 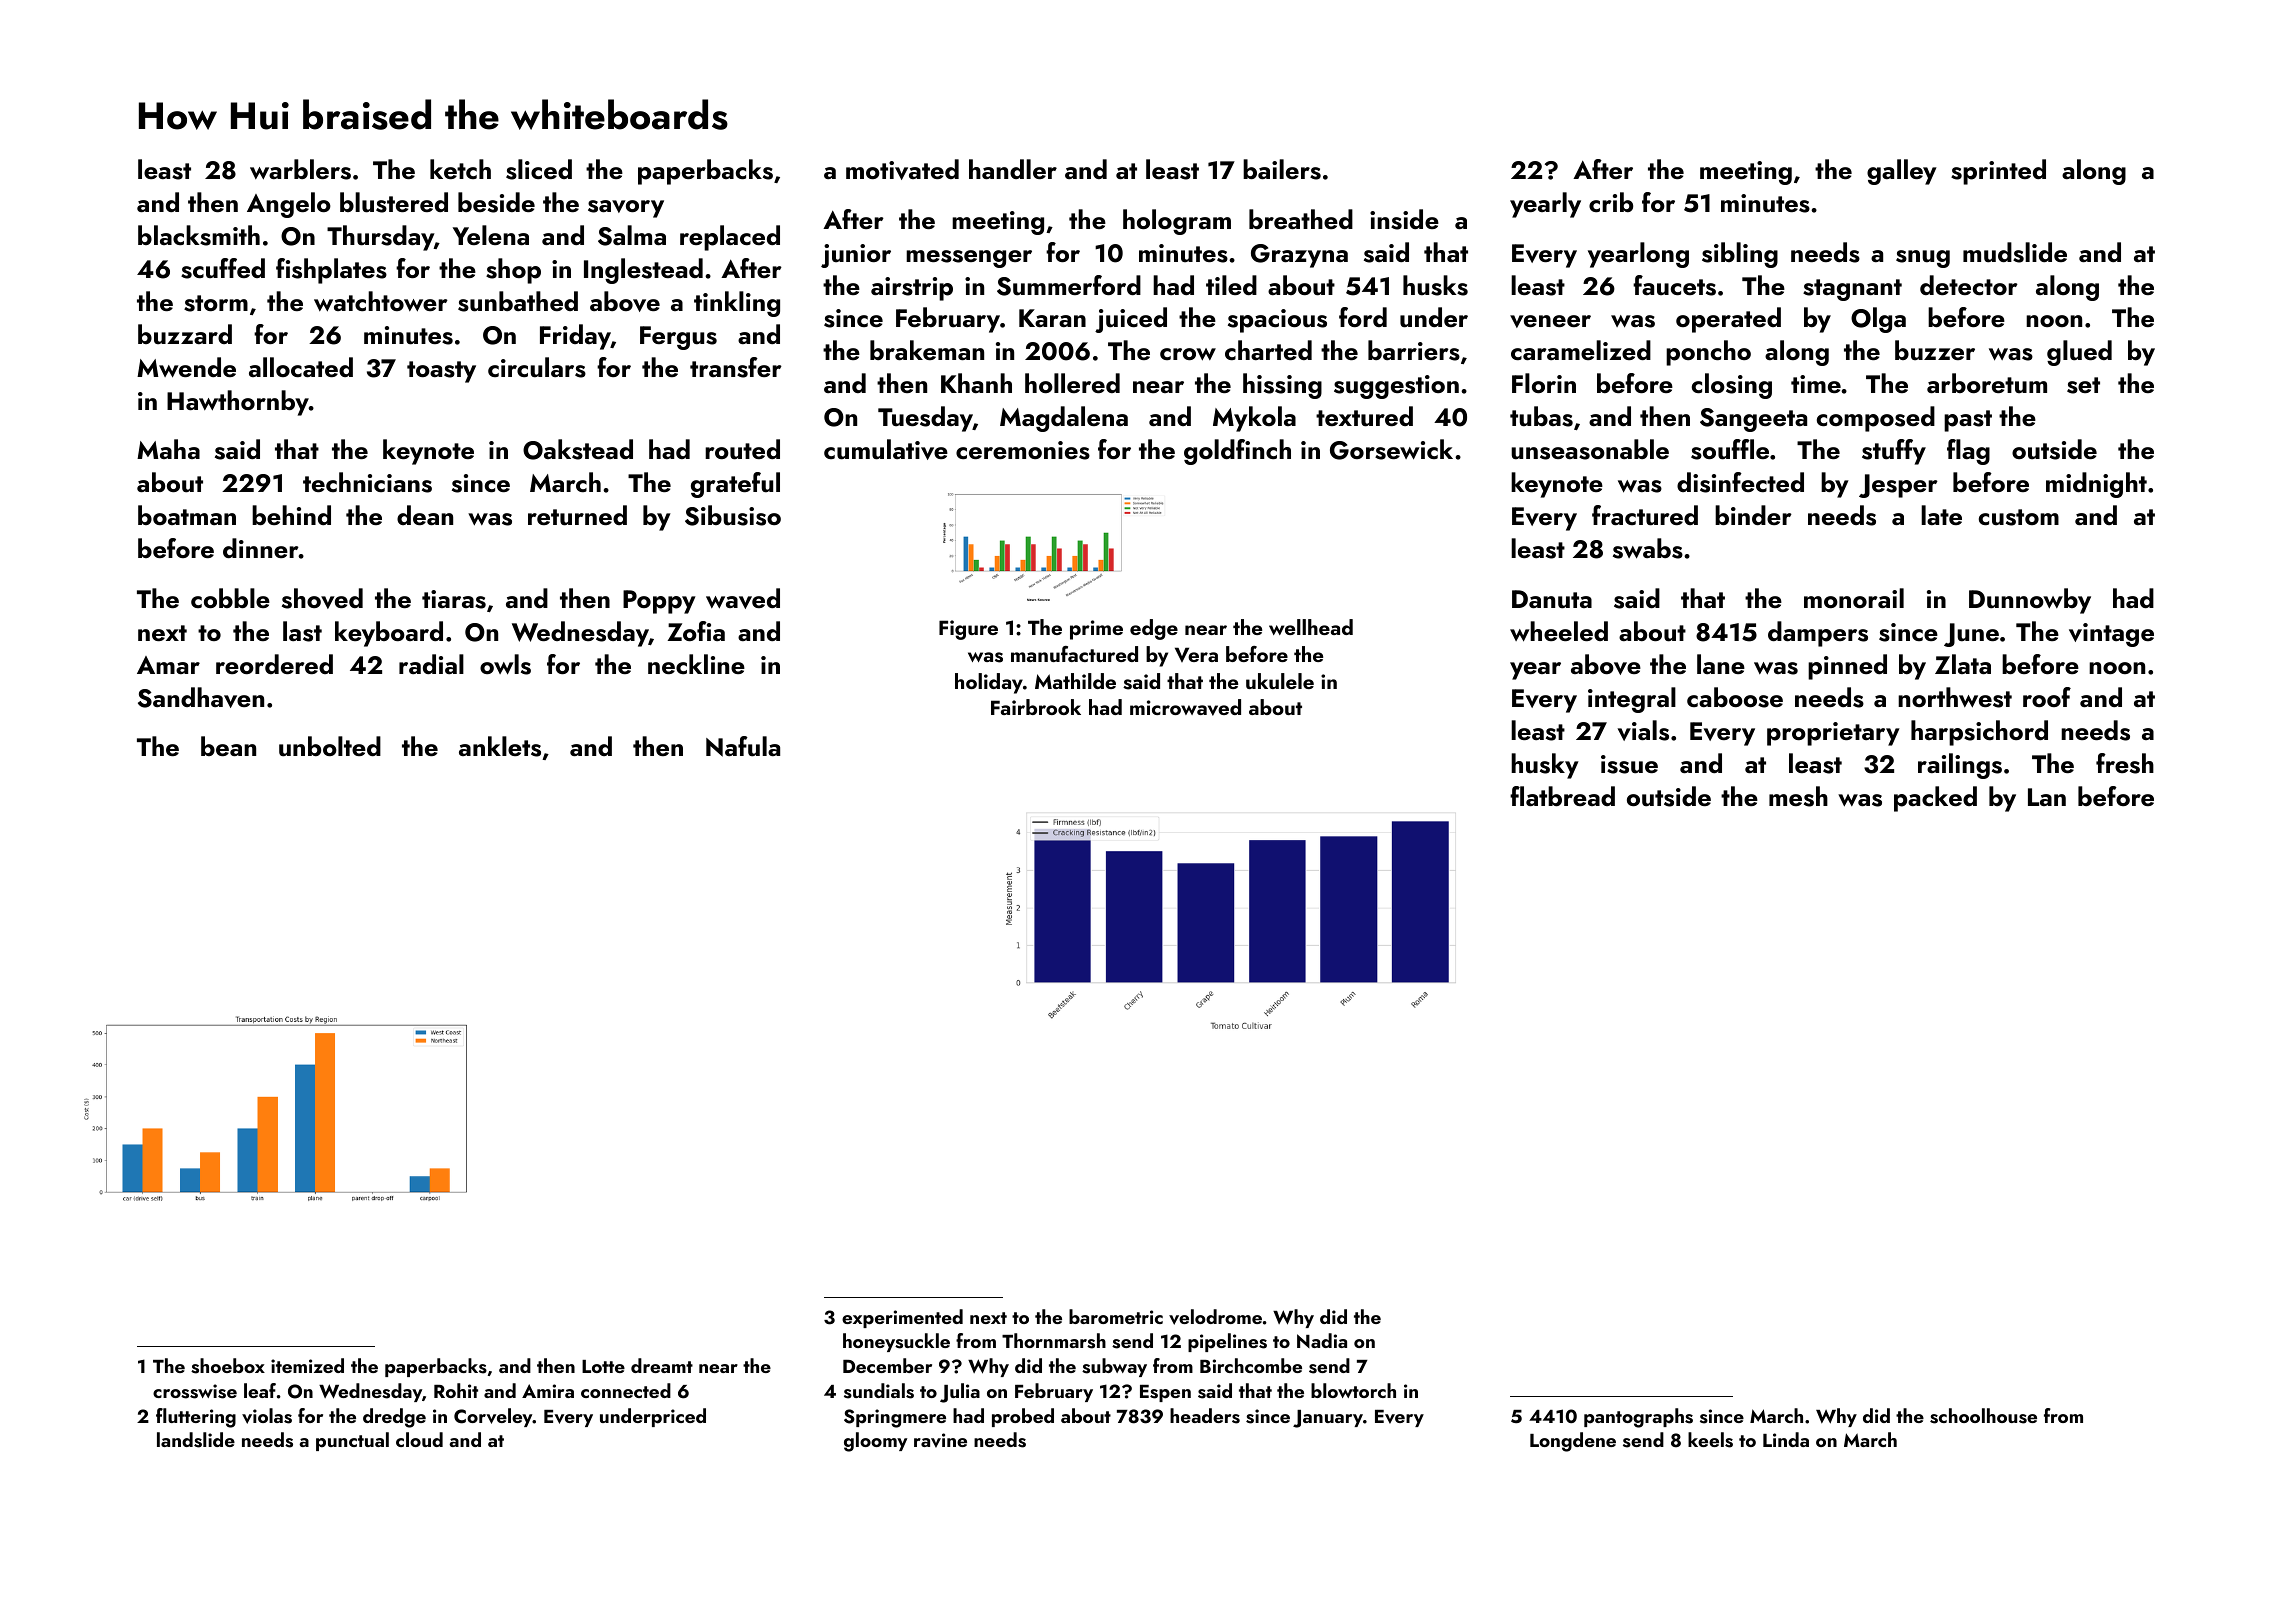 I want to click on Poppy, so click(x=659, y=602).
